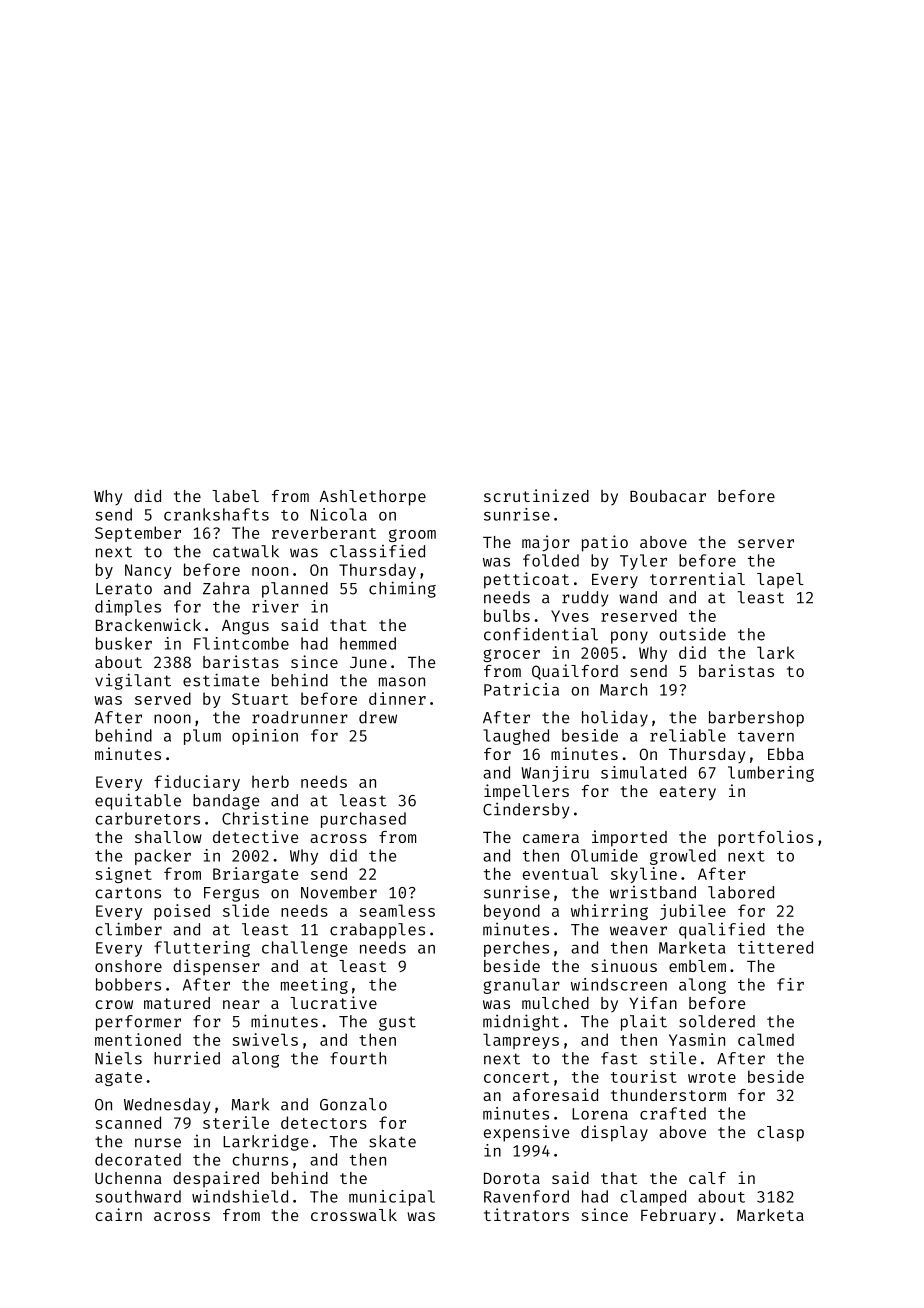 The width and height of the screenshot is (924, 1308). What do you see at coordinates (221, 680) in the screenshot?
I see `estimate` at bounding box center [221, 680].
